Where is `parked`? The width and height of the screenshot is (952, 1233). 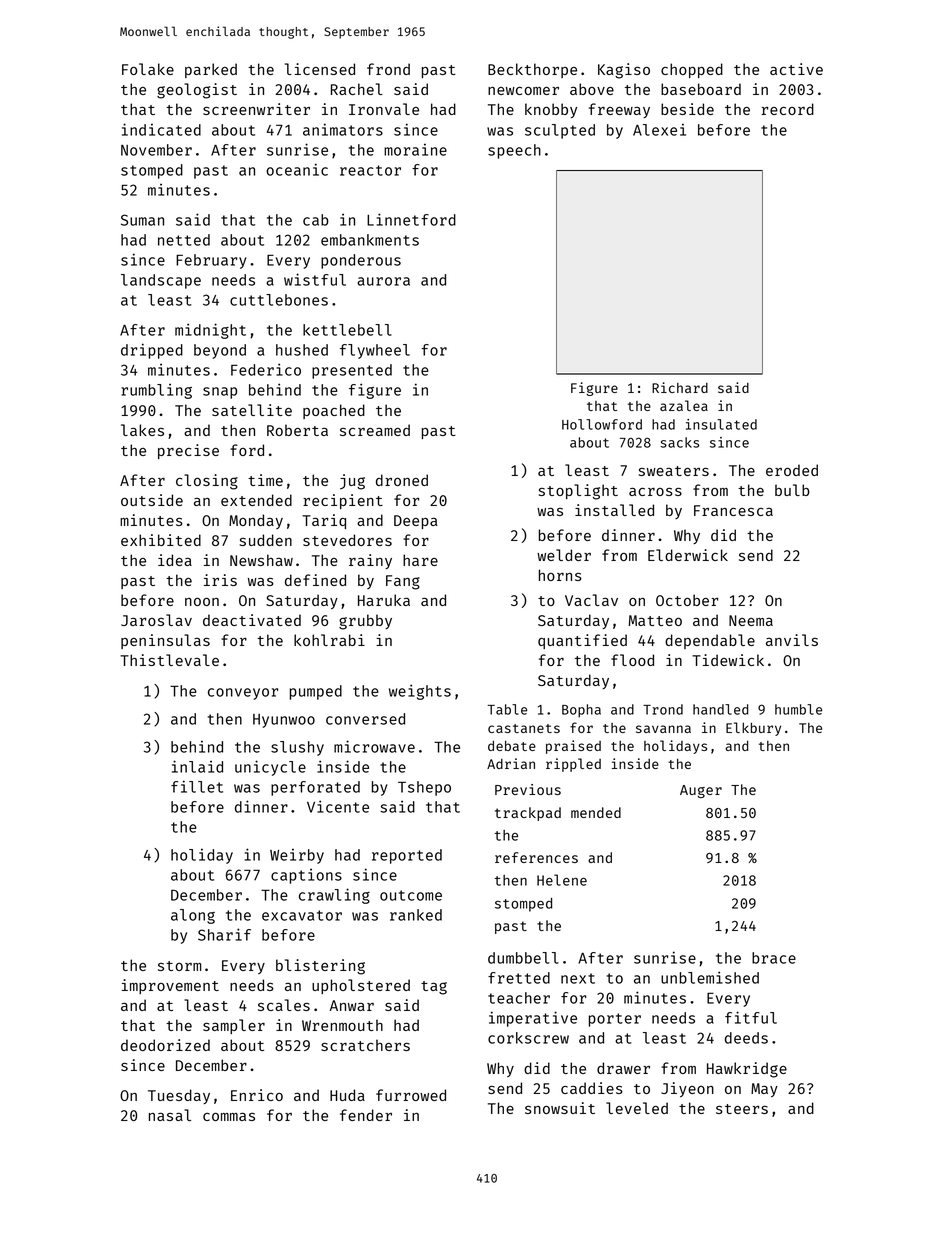
parked is located at coordinates (211, 70).
